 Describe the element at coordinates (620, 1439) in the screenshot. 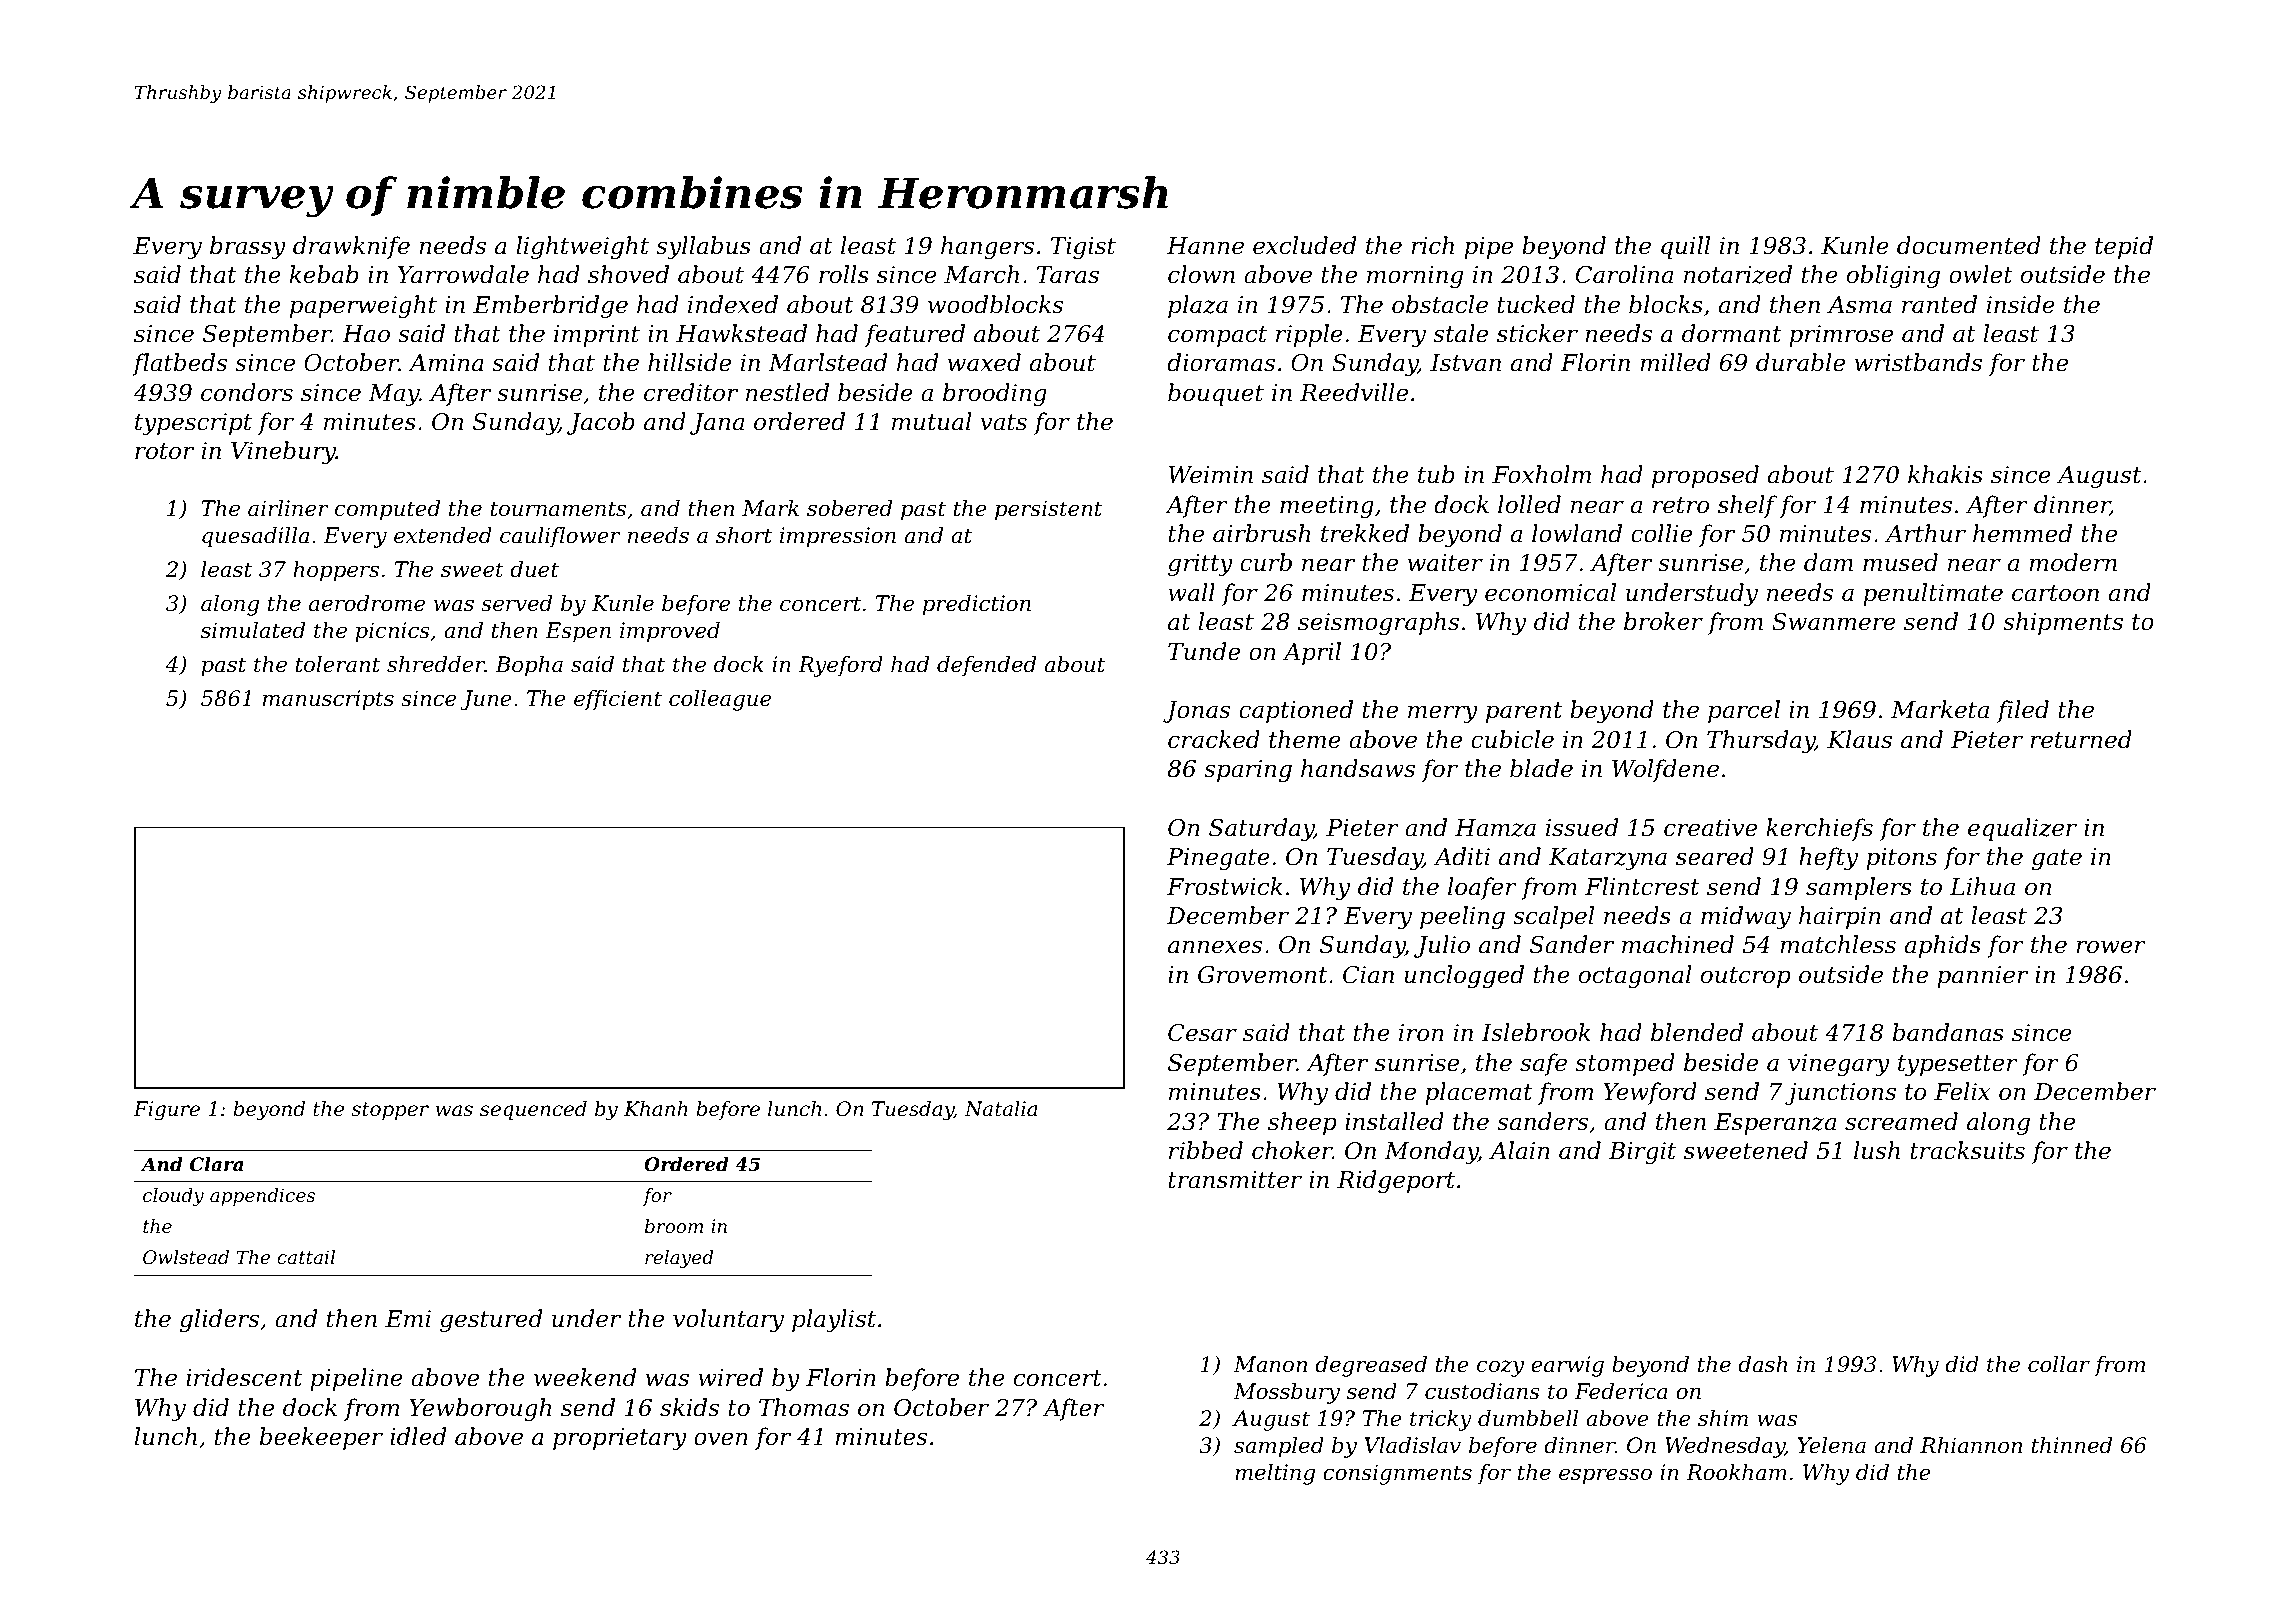

I see `proprietary` at that location.
